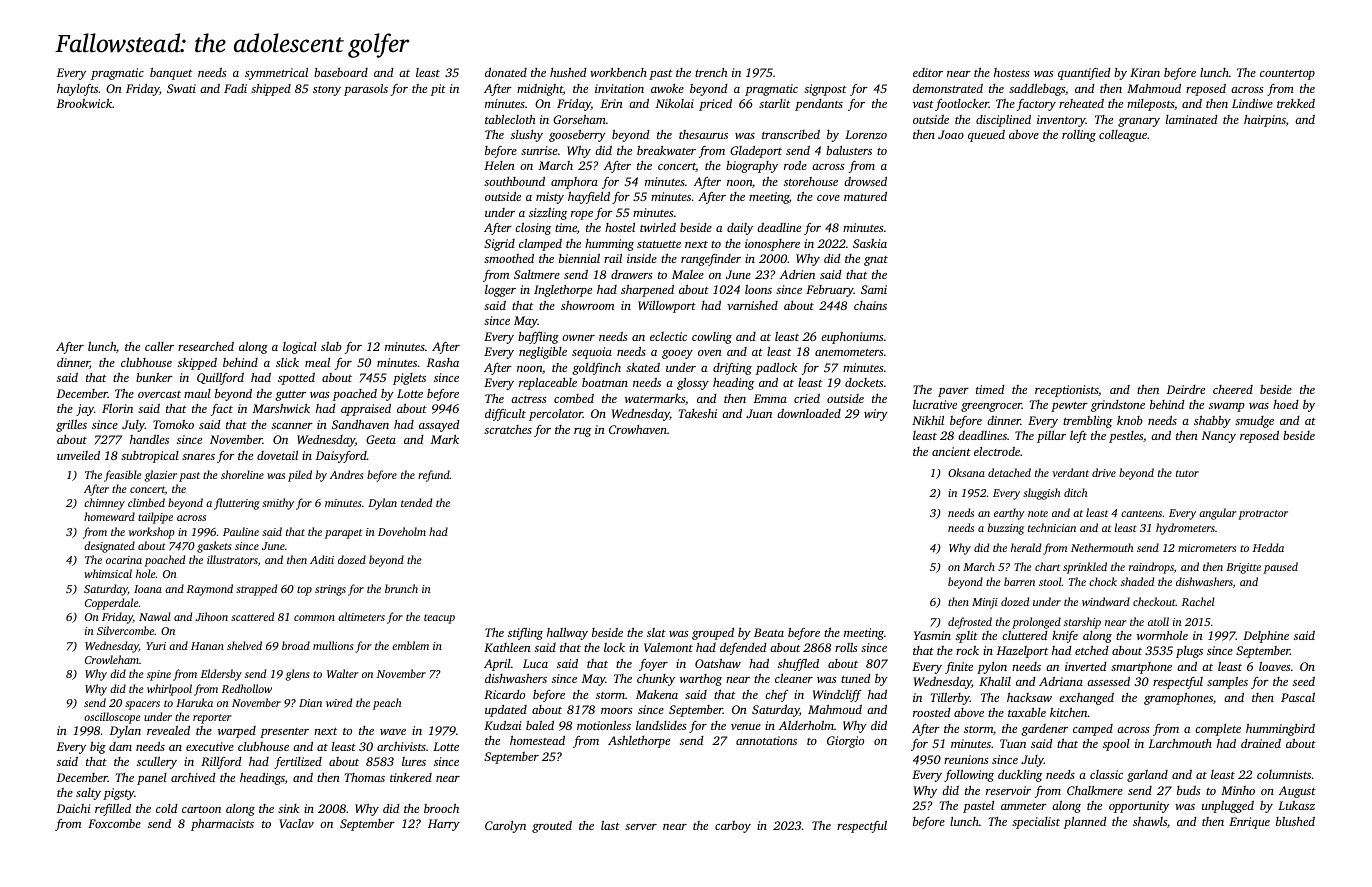 The image size is (1372, 887). Describe the element at coordinates (112, 718) in the screenshot. I see `oscilloscope` at that location.
